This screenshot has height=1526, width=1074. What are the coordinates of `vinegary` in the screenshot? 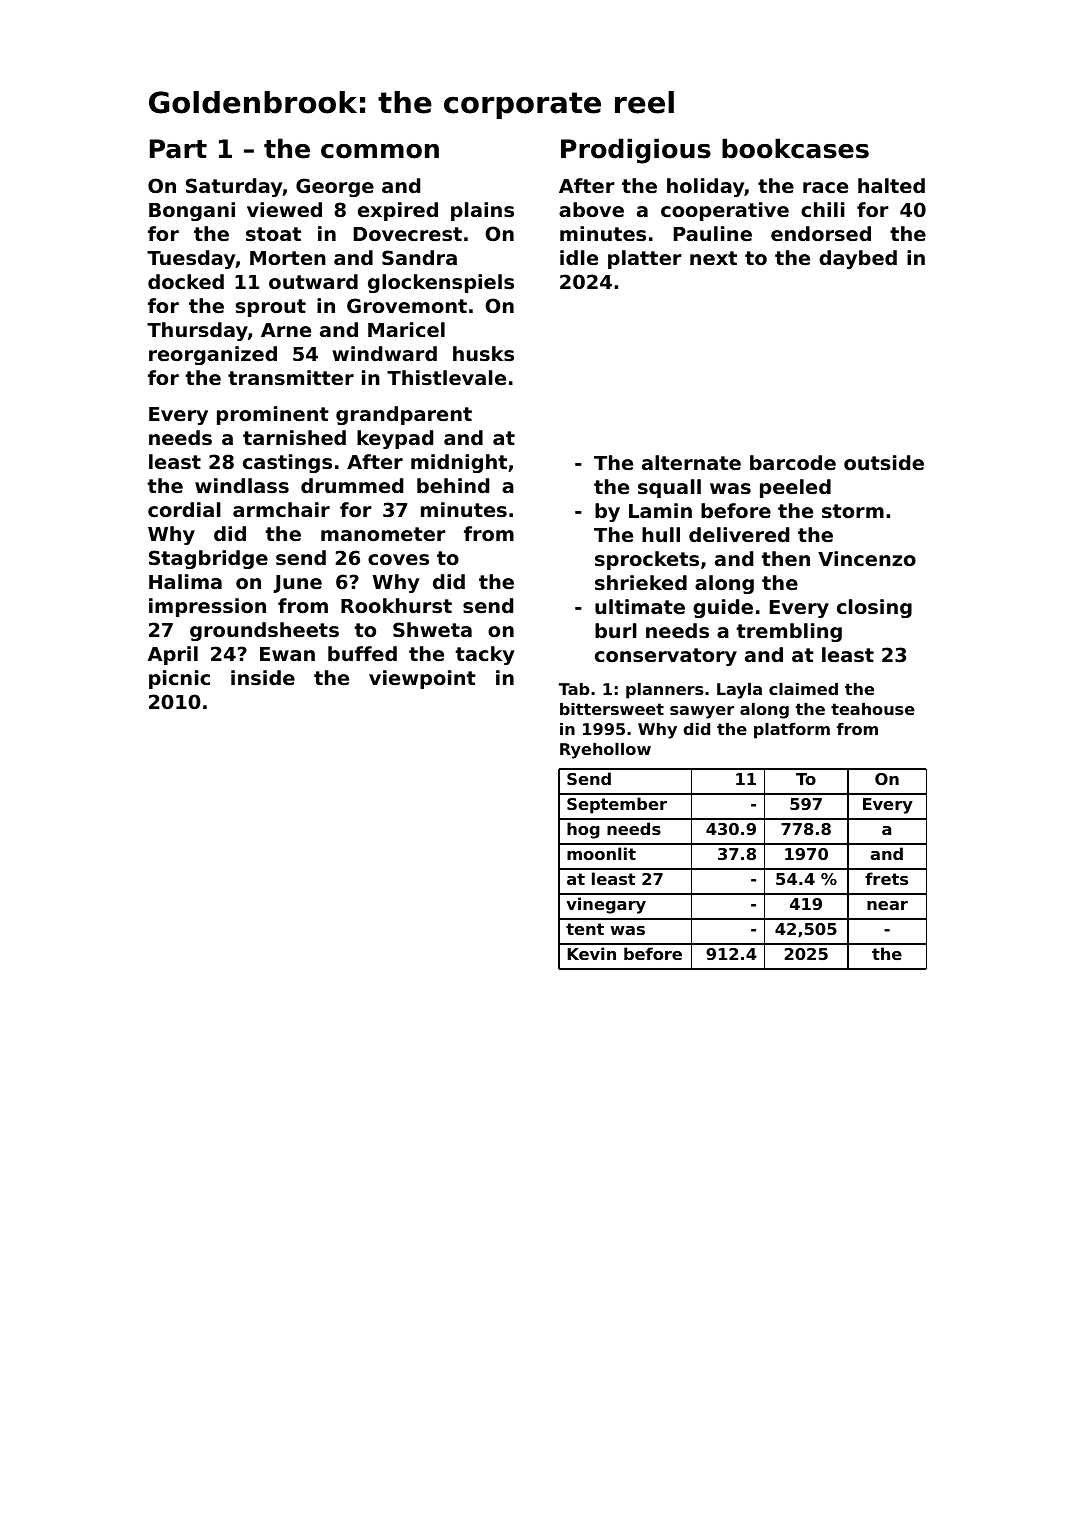 It's located at (606, 905).
